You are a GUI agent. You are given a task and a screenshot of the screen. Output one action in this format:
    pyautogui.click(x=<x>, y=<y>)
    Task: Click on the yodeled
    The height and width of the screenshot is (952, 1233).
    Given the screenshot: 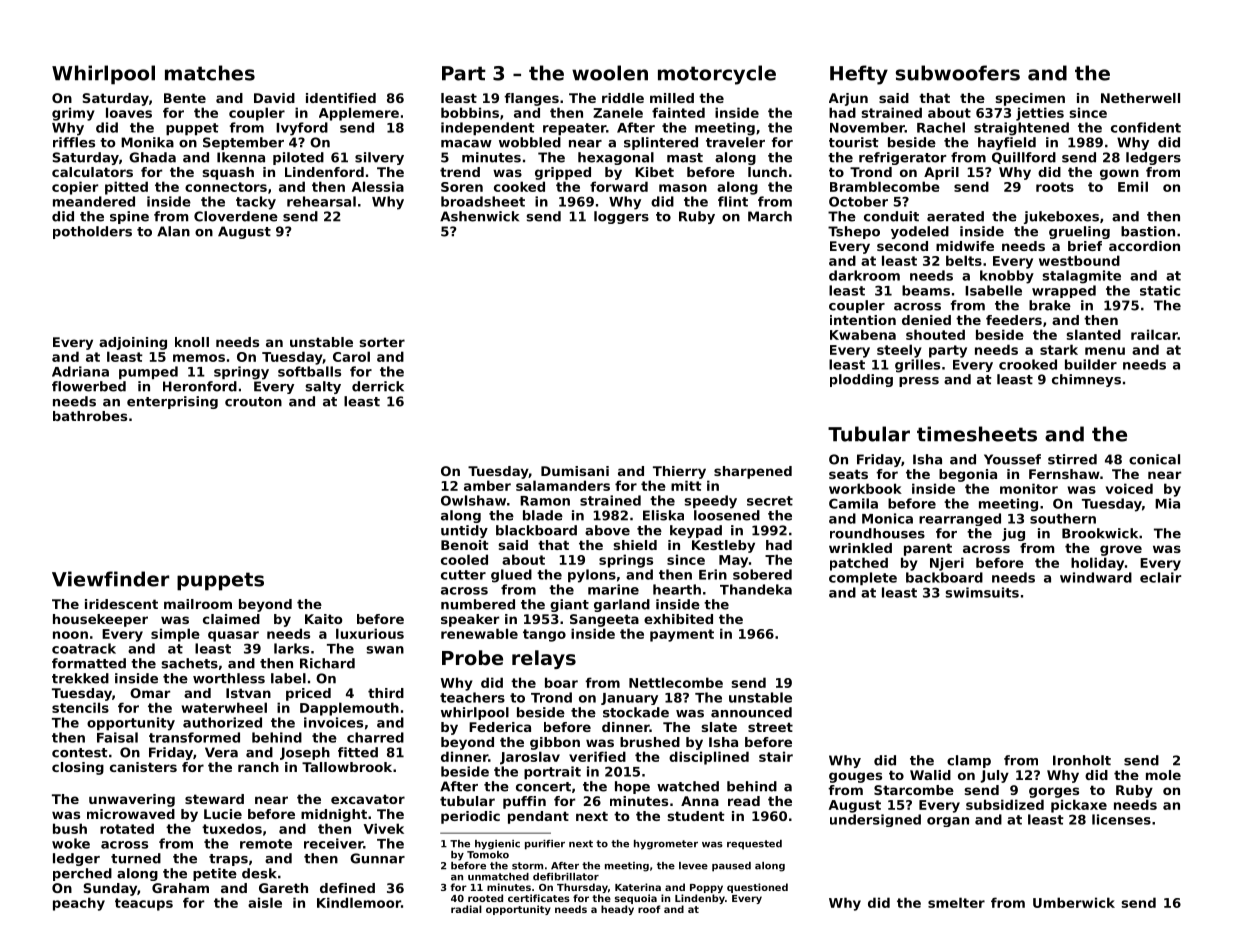 What is the action you would take?
    pyautogui.click(x=920, y=232)
